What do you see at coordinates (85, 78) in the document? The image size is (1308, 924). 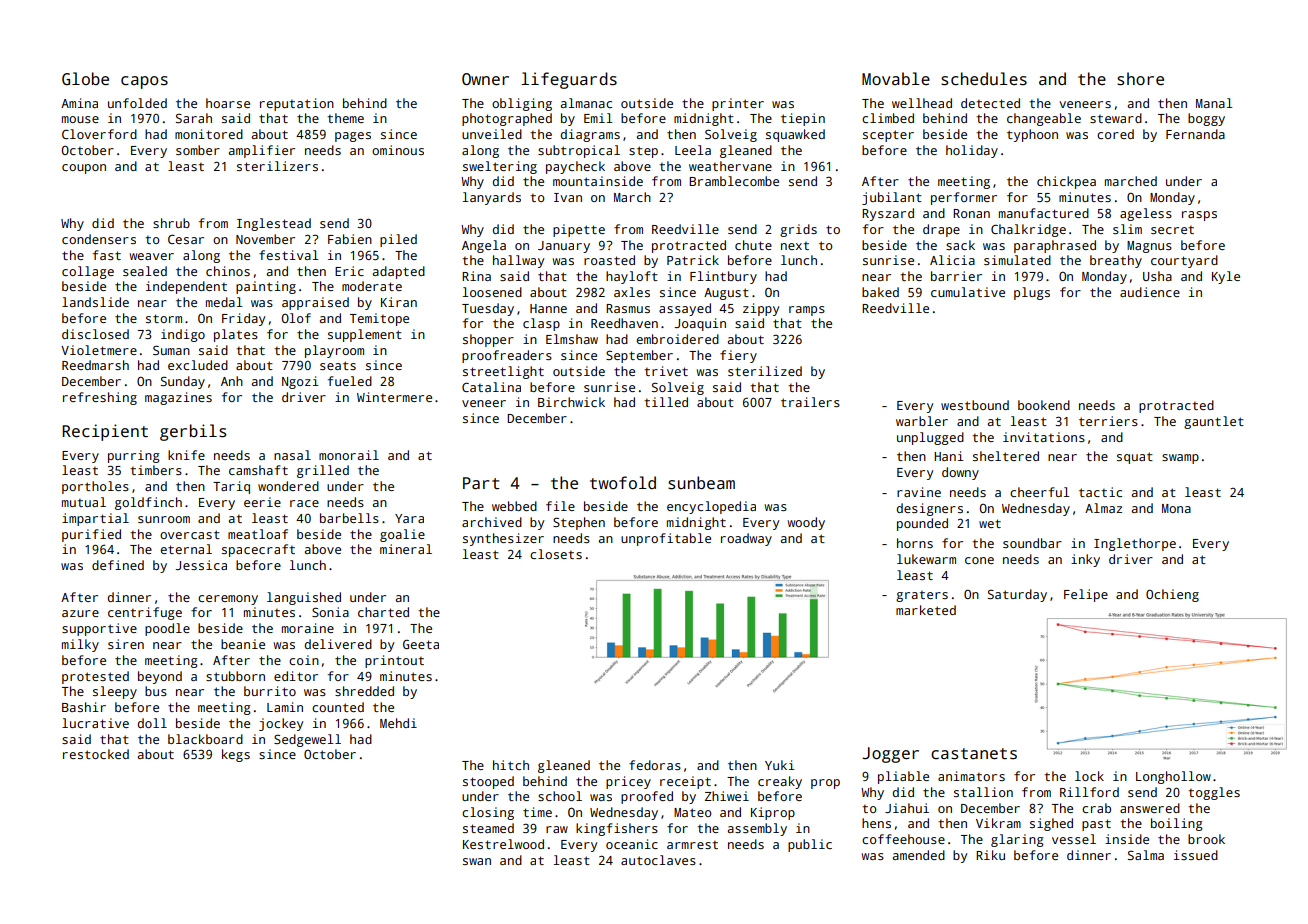 I see `Globe` at bounding box center [85, 78].
